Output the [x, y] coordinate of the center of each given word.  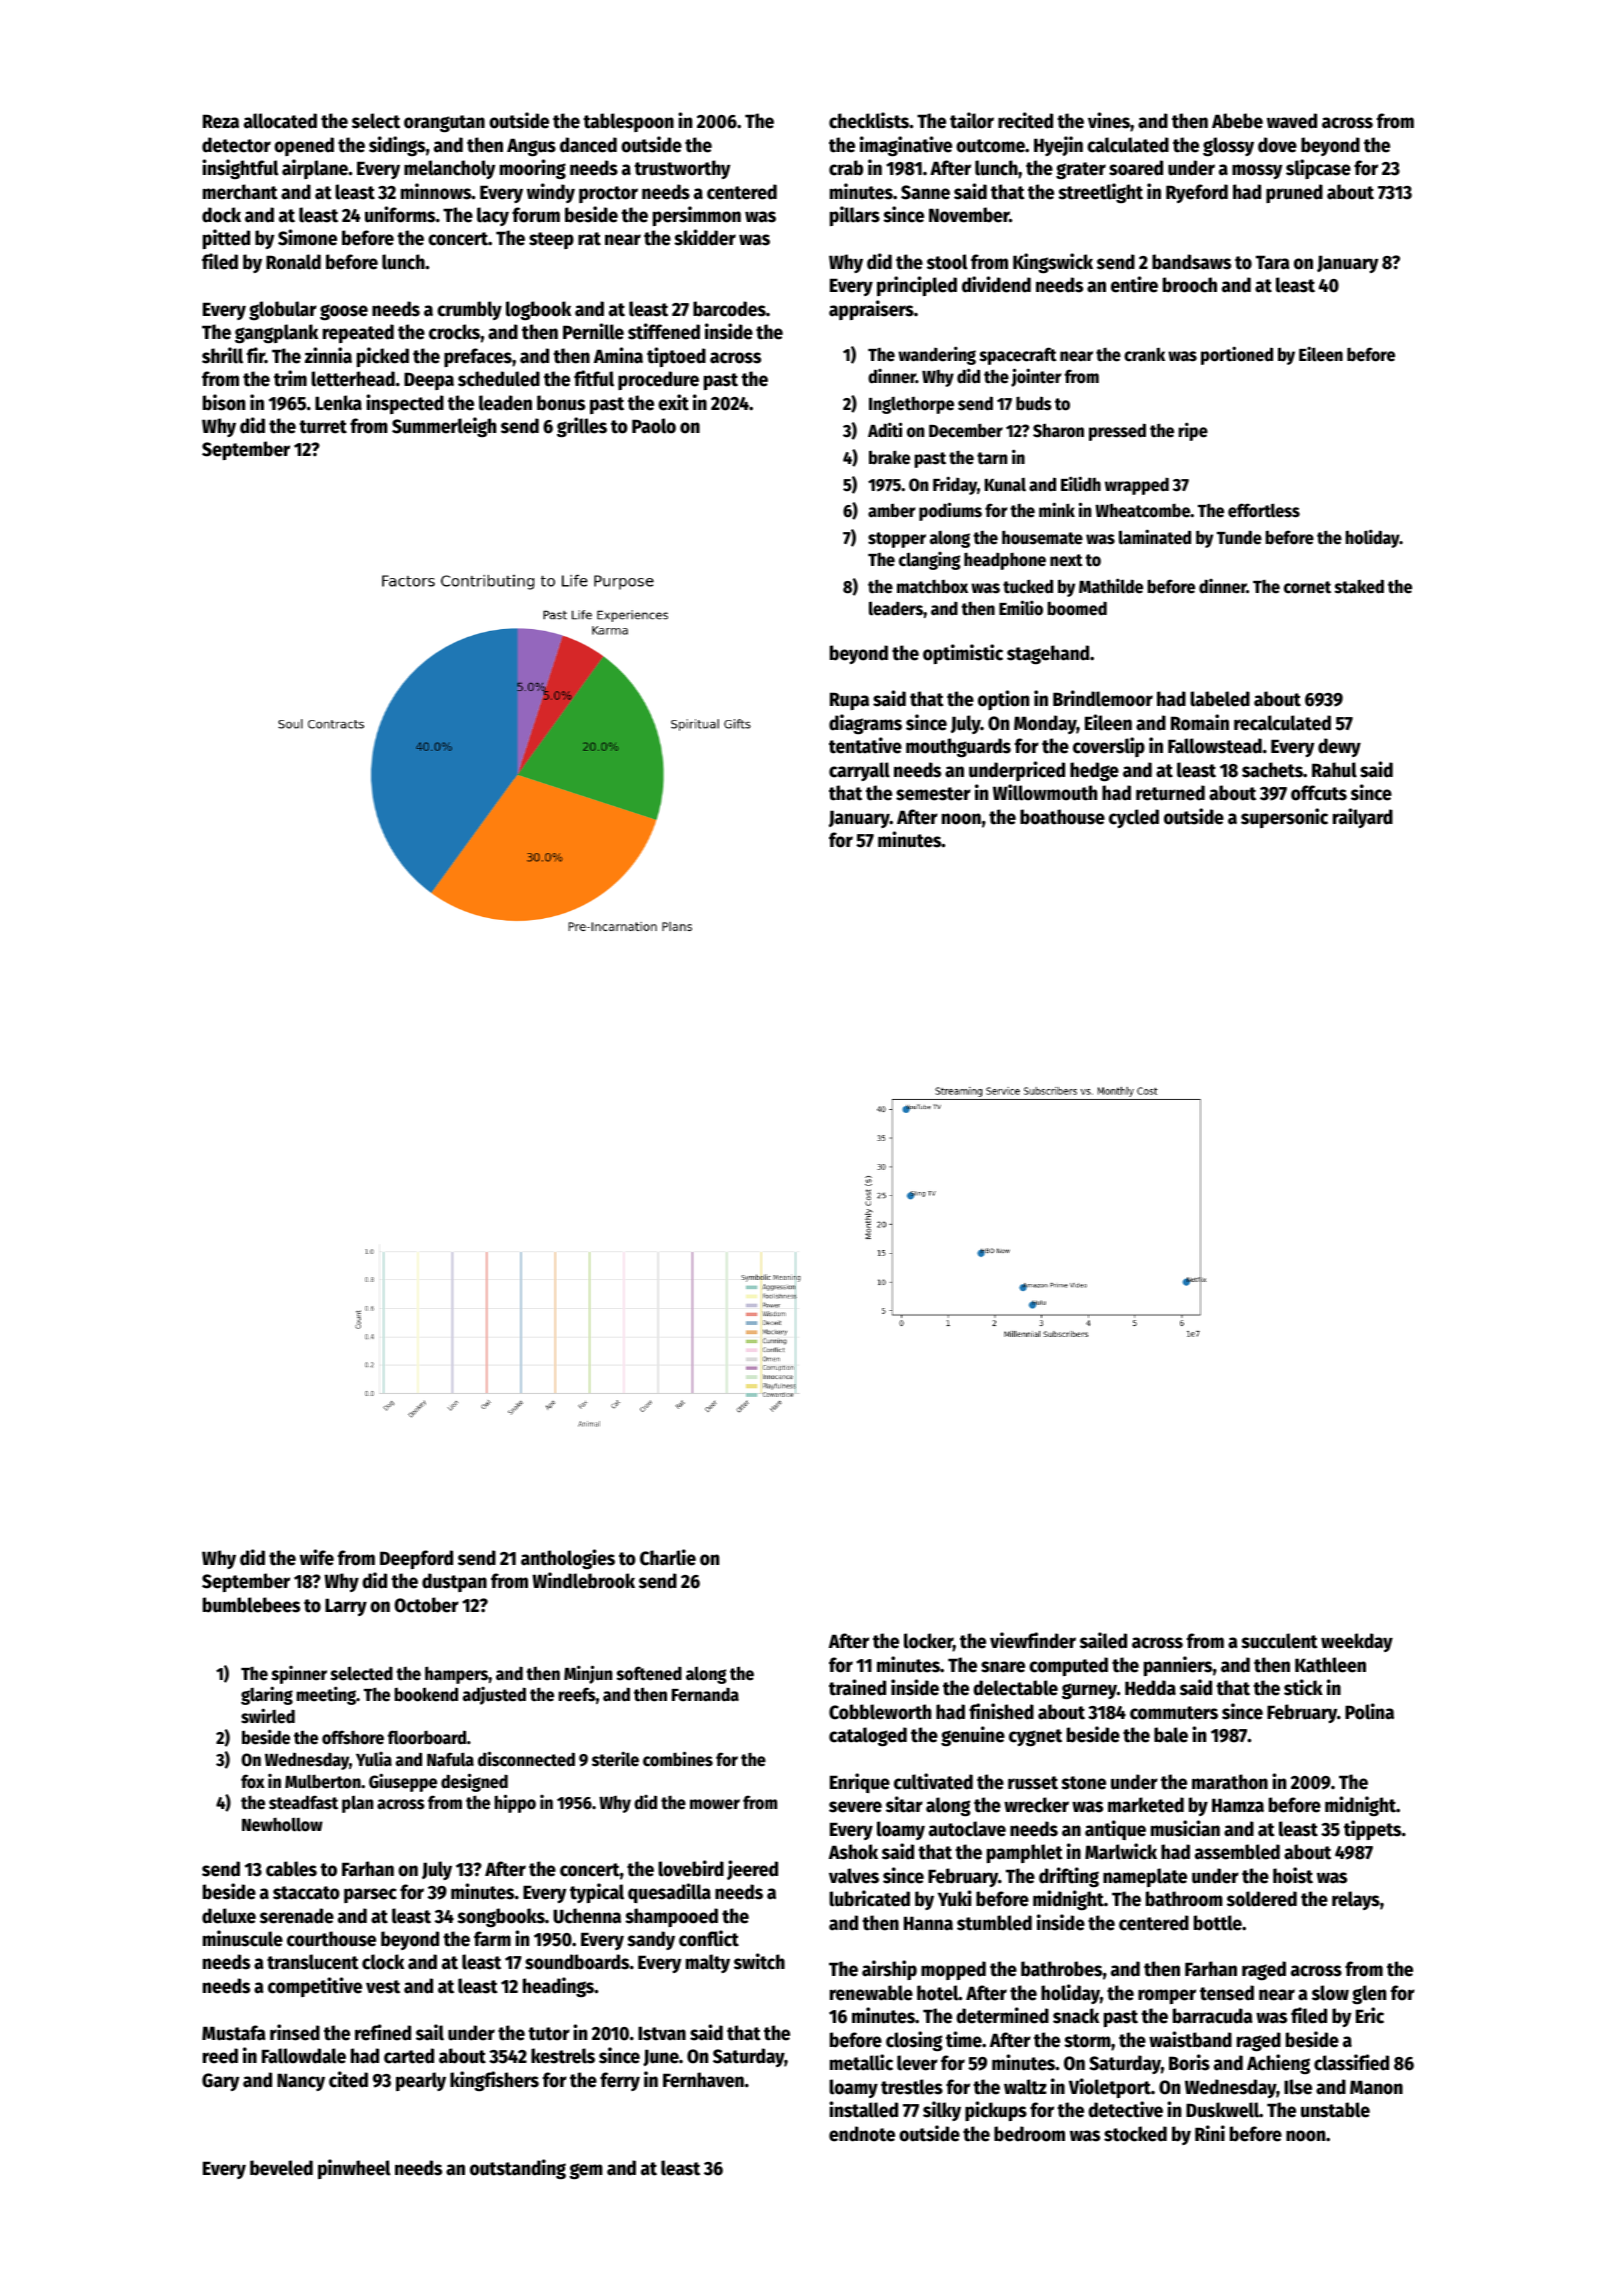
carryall [859, 771]
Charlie [668, 1557]
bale [1171, 1735]
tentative [865, 745]
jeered [752, 1870]
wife [317, 1557]
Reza [221, 121]
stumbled [994, 1923]
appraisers [871, 310]
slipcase [1318, 169]
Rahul [1334, 770]
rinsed [295, 2032]
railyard [1363, 818]
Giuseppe [403, 1782]
